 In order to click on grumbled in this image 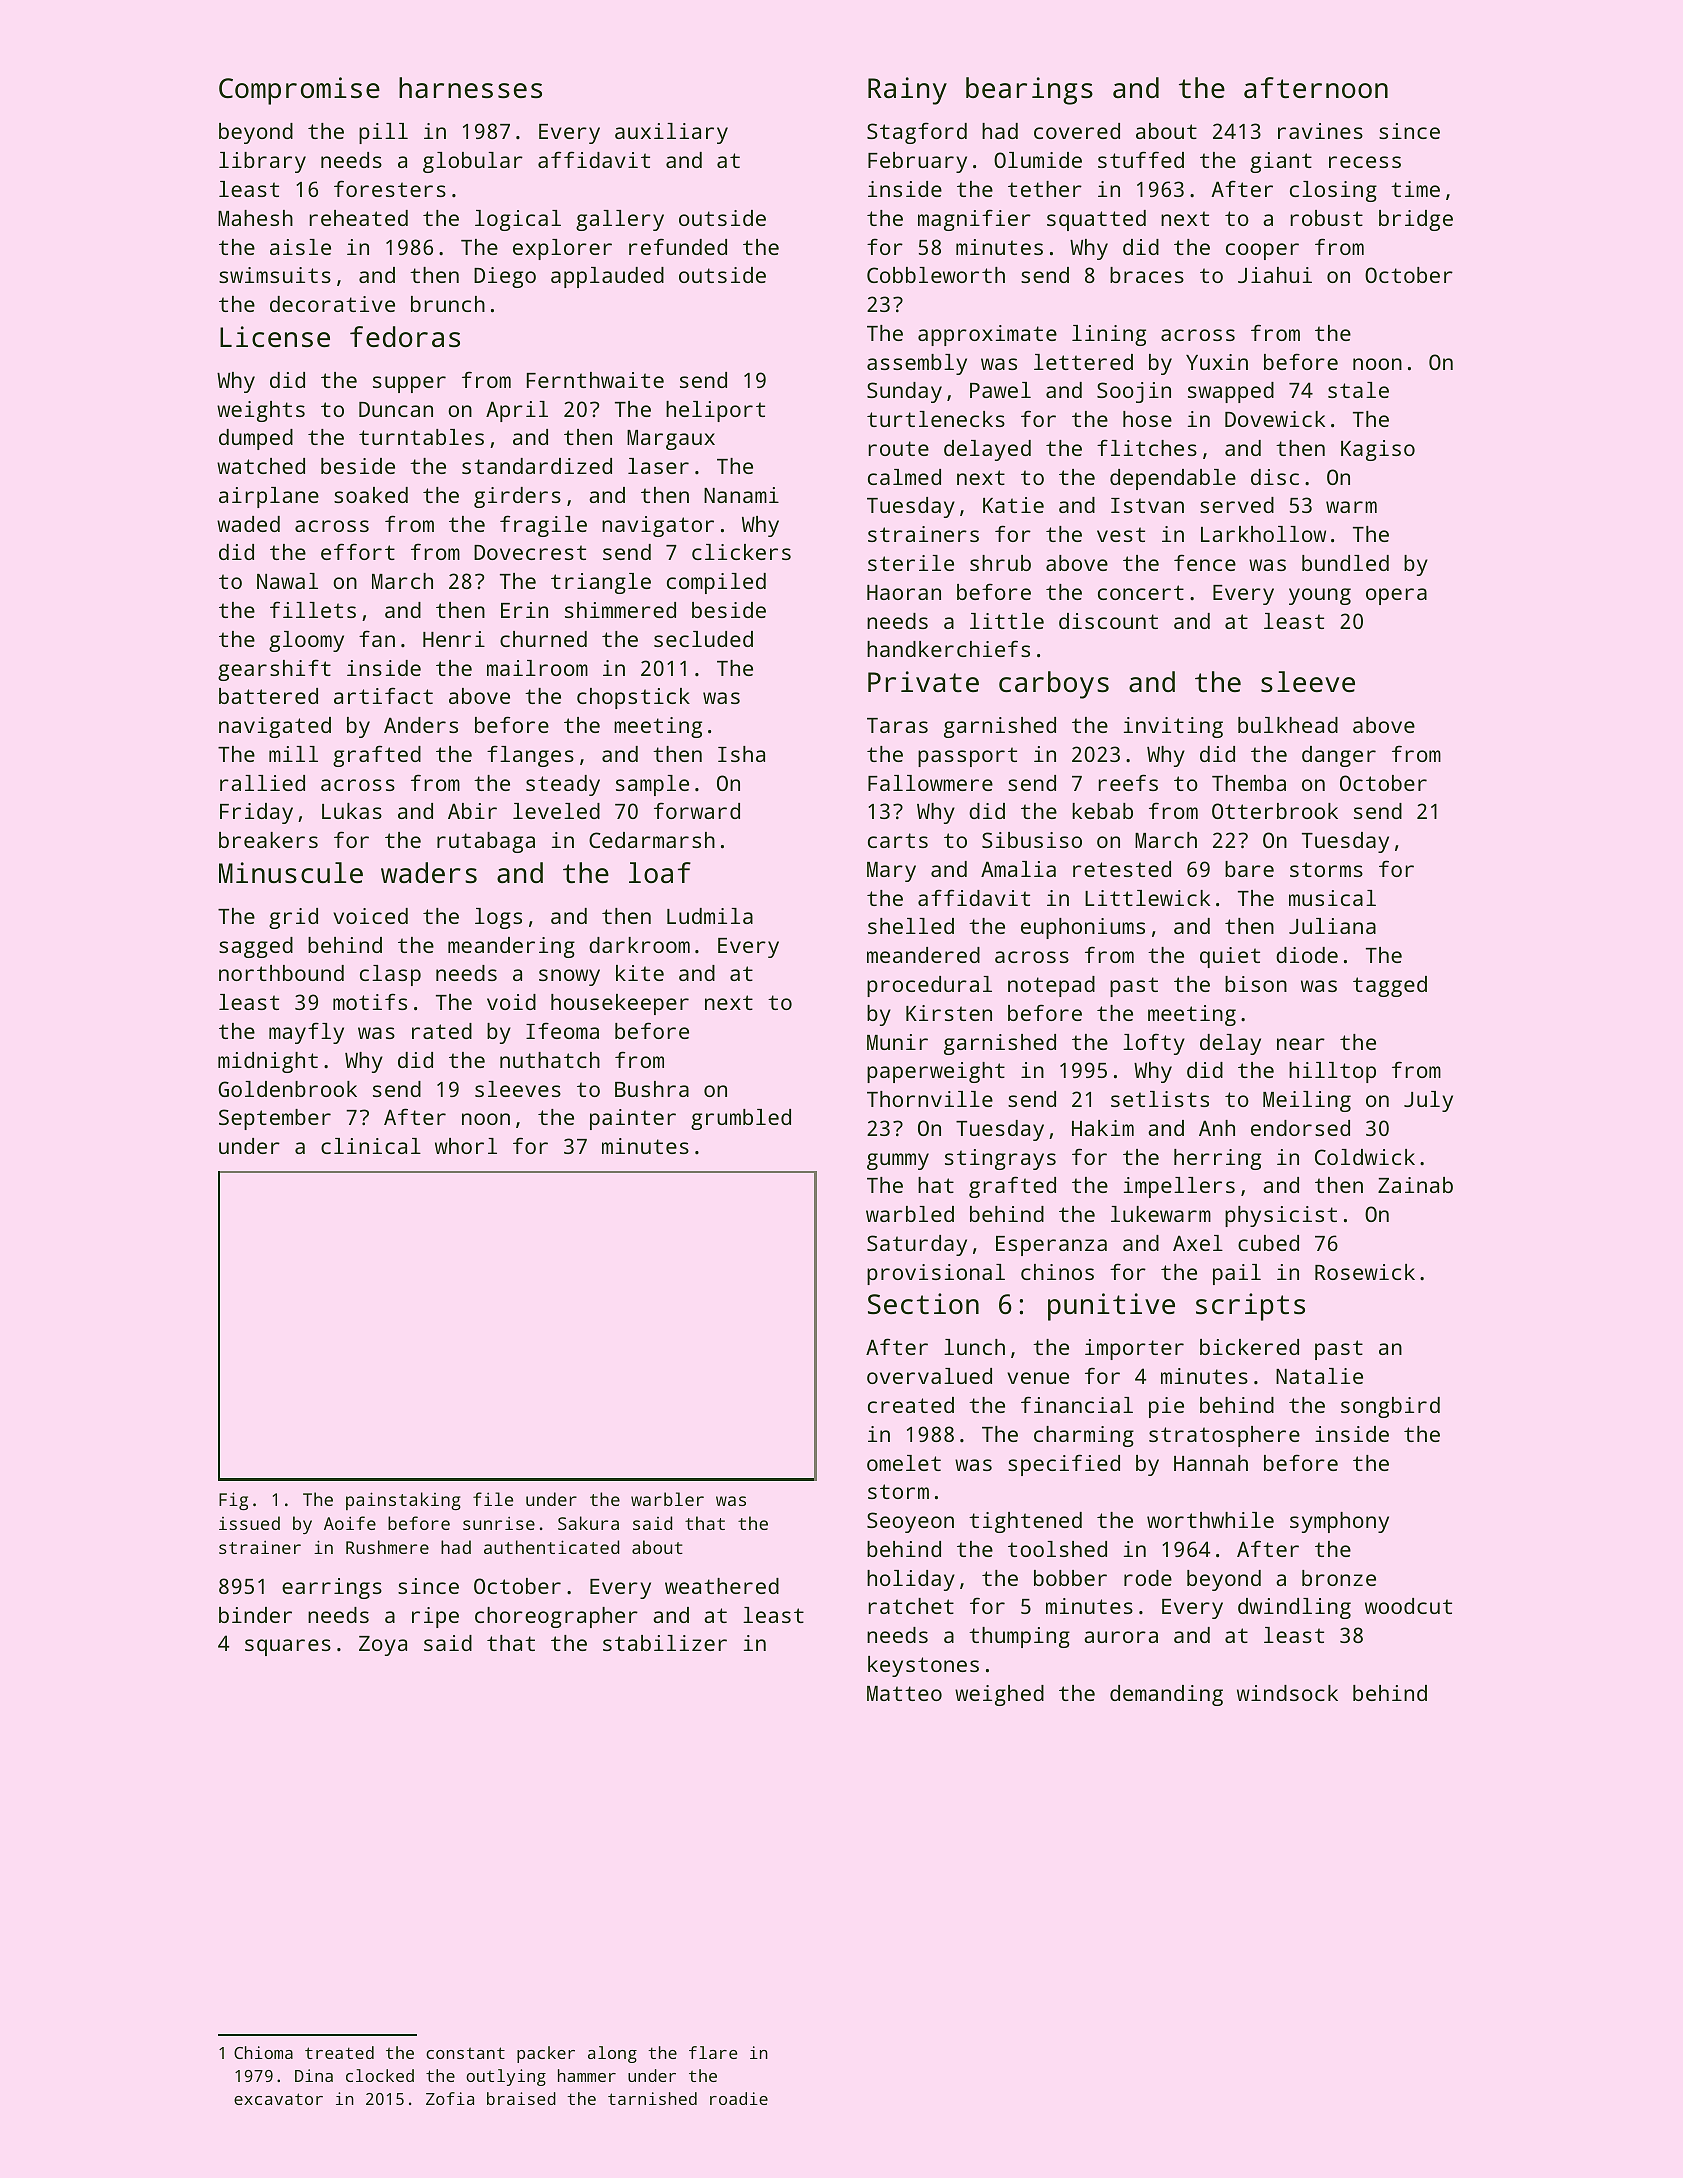, I will do `click(741, 1119)`.
